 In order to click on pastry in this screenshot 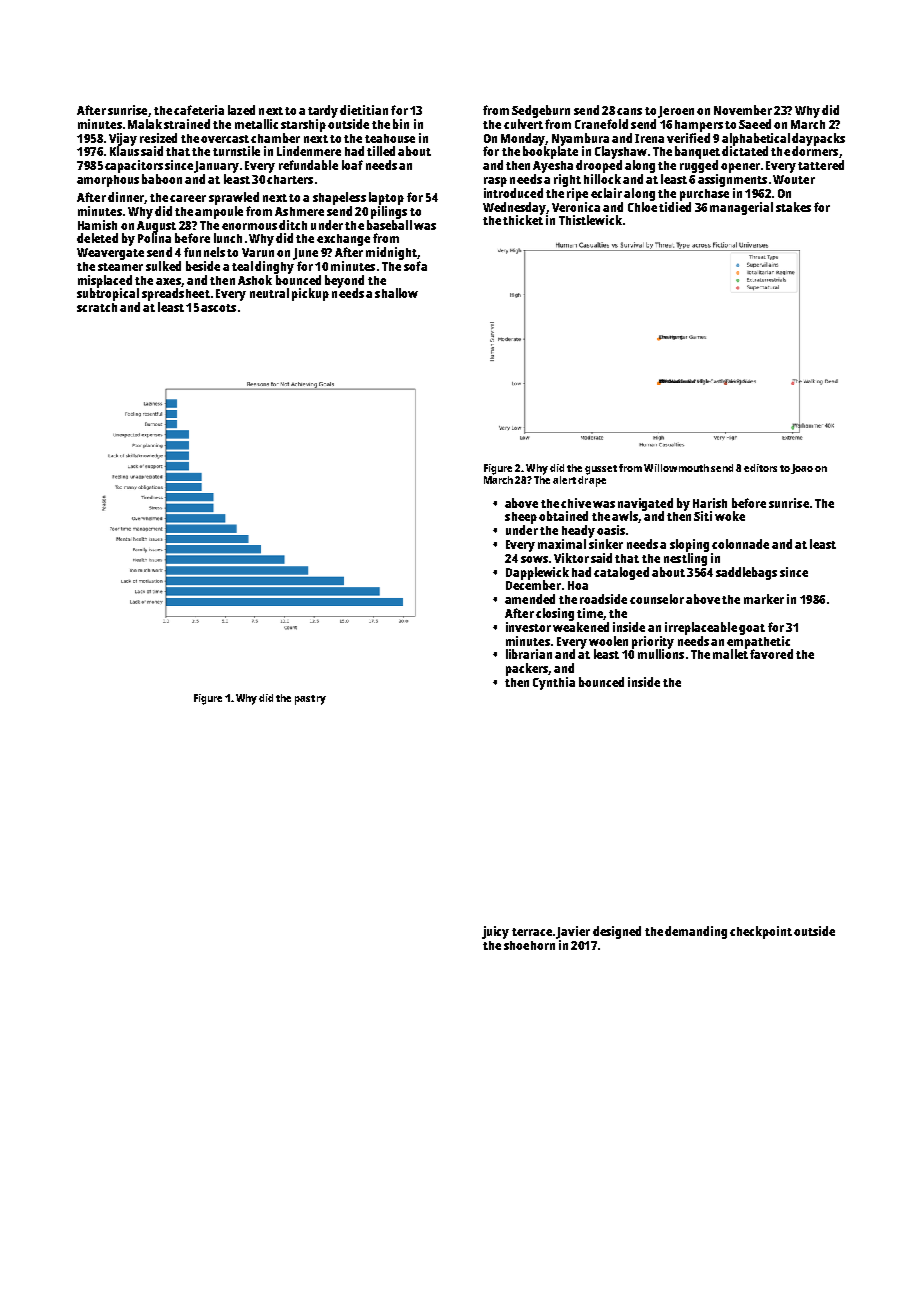, I will do `click(310, 700)`.
